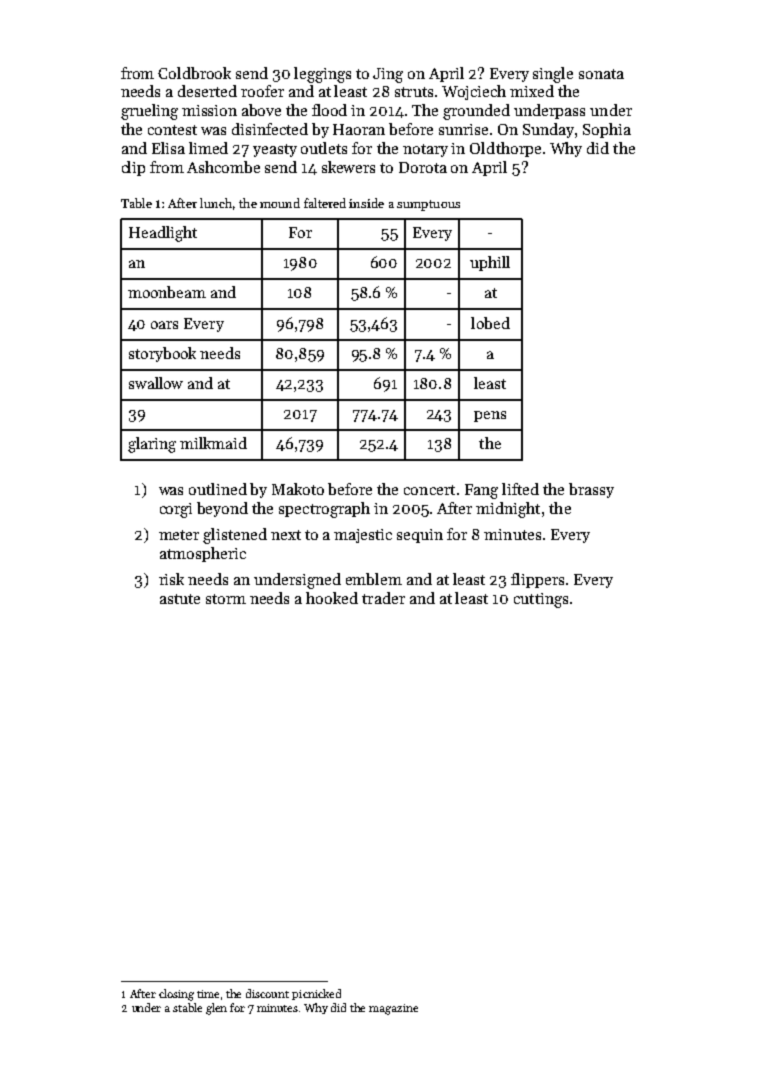 Image resolution: width=760 pixels, height=1078 pixels. Describe the element at coordinates (541, 600) in the screenshot. I see `cuttings` at that location.
